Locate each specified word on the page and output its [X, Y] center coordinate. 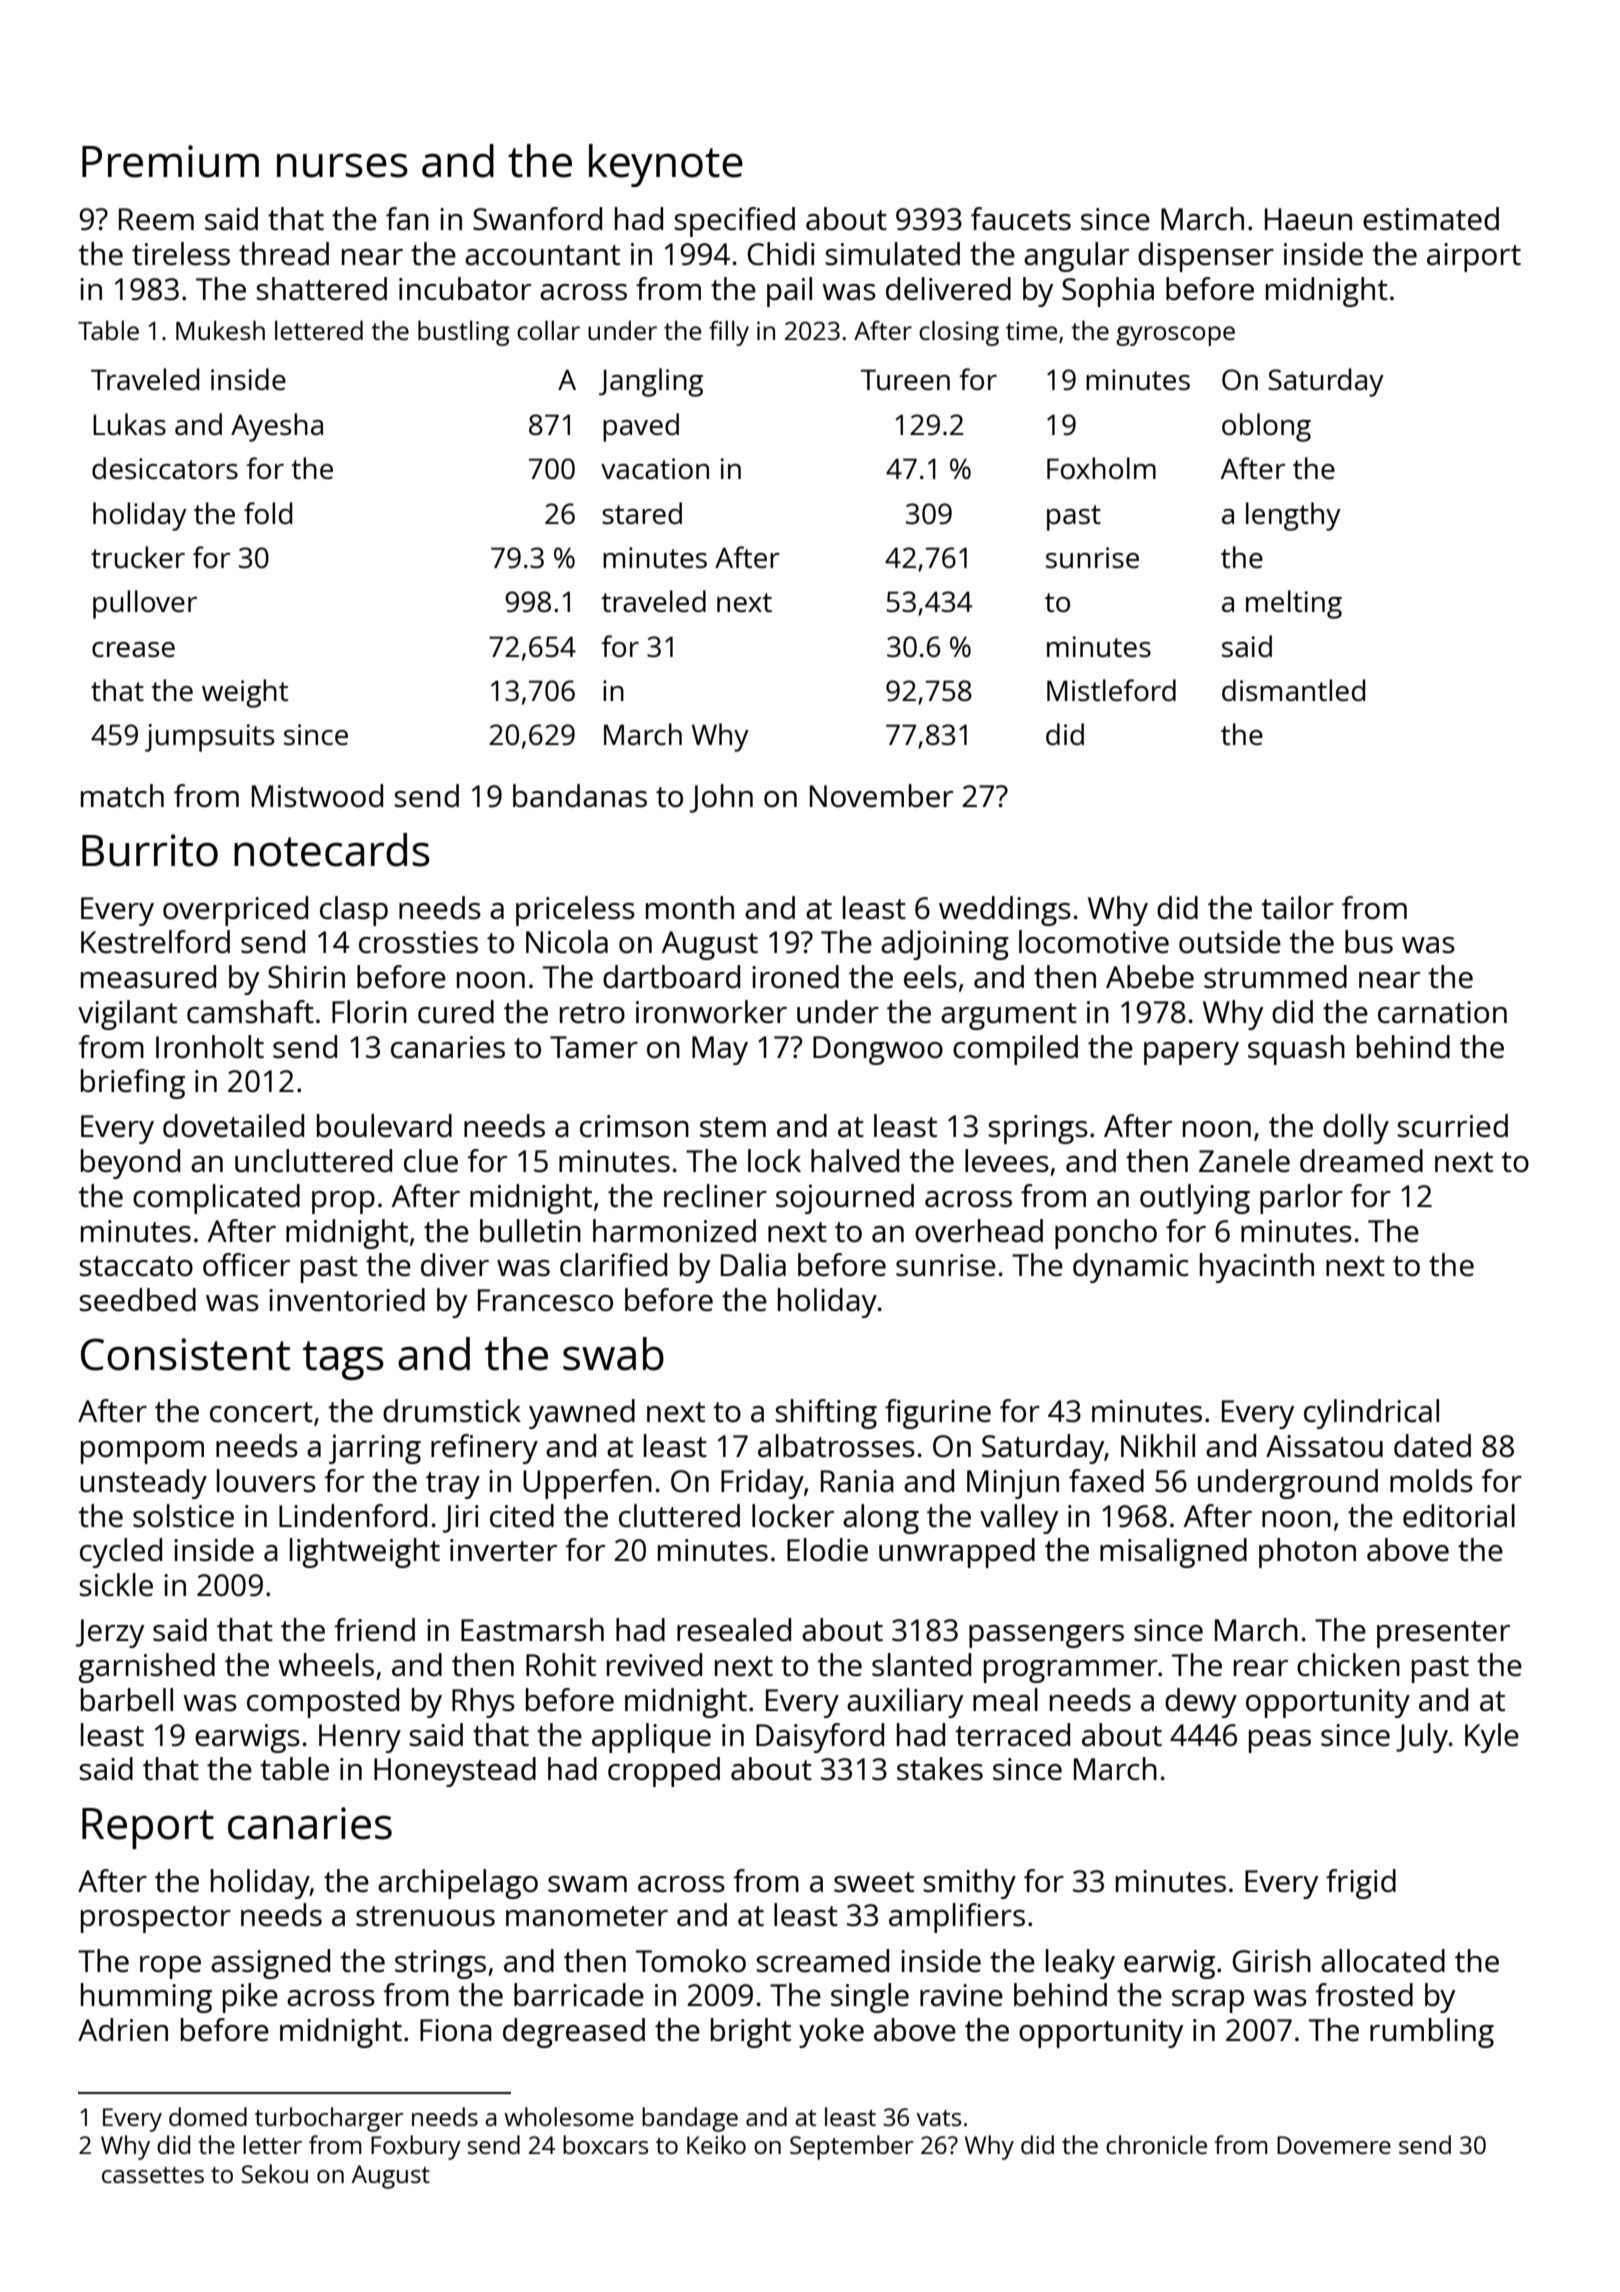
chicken [1348, 1665]
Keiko [716, 2144]
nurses [342, 165]
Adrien [123, 2030]
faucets [1021, 219]
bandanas [580, 796]
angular [1076, 257]
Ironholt [210, 1046]
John [721, 798]
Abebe [1150, 977]
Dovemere [1334, 2145]
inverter [503, 1550]
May [720, 1050]
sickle [116, 1585]
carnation [1442, 1012]
